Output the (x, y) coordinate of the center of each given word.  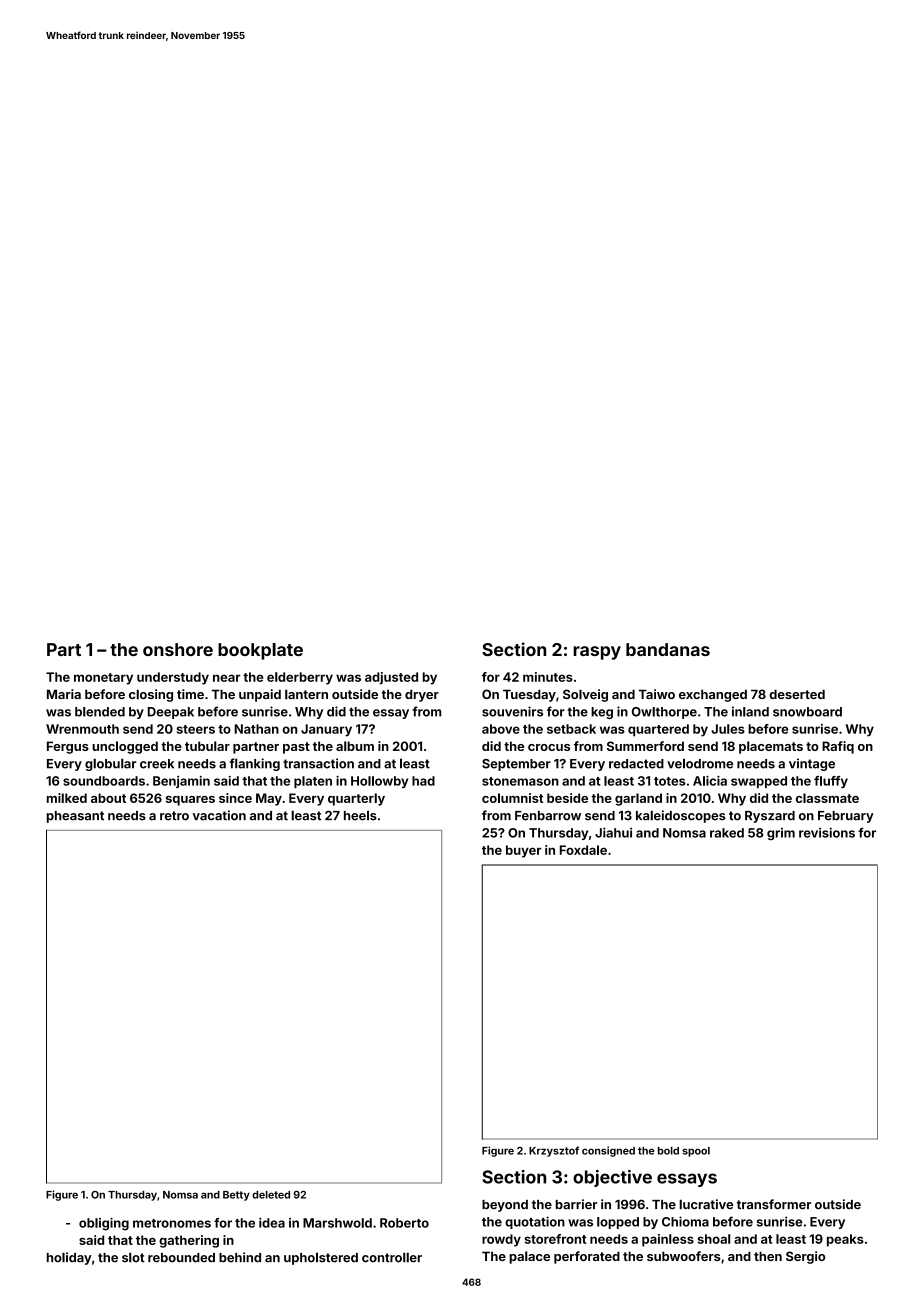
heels (360, 815)
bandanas (668, 649)
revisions (827, 832)
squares (190, 801)
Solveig (585, 695)
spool (696, 1152)
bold (668, 1151)
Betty (236, 1196)
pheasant (75, 817)
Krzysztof (554, 1151)
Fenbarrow (548, 816)
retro (174, 816)
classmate (827, 798)
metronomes (172, 1223)
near (227, 678)
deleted (271, 1195)
